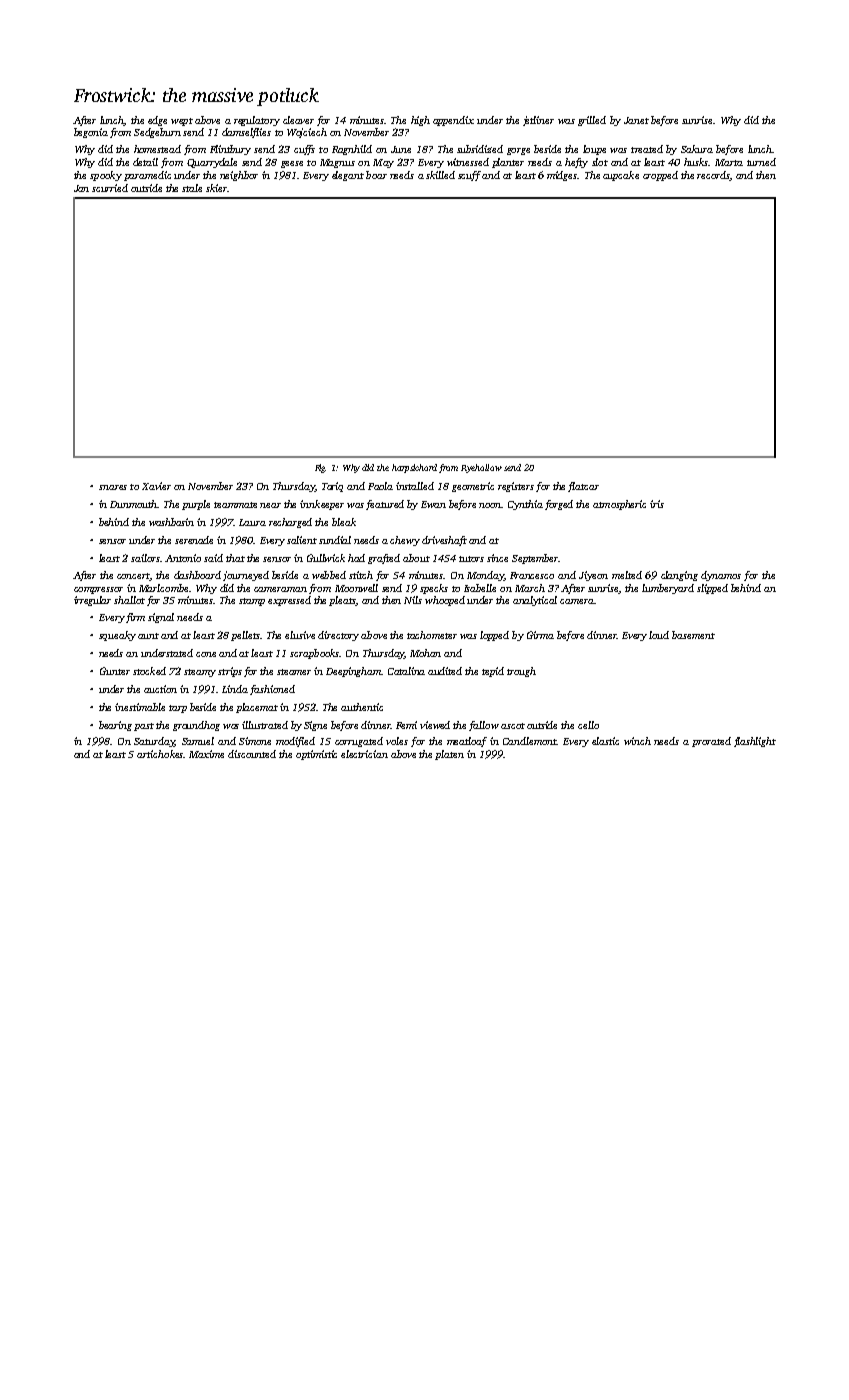 The image size is (849, 1400). Describe the element at coordinates (348, 176) in the screenshot. I see `elegant` at that location.
